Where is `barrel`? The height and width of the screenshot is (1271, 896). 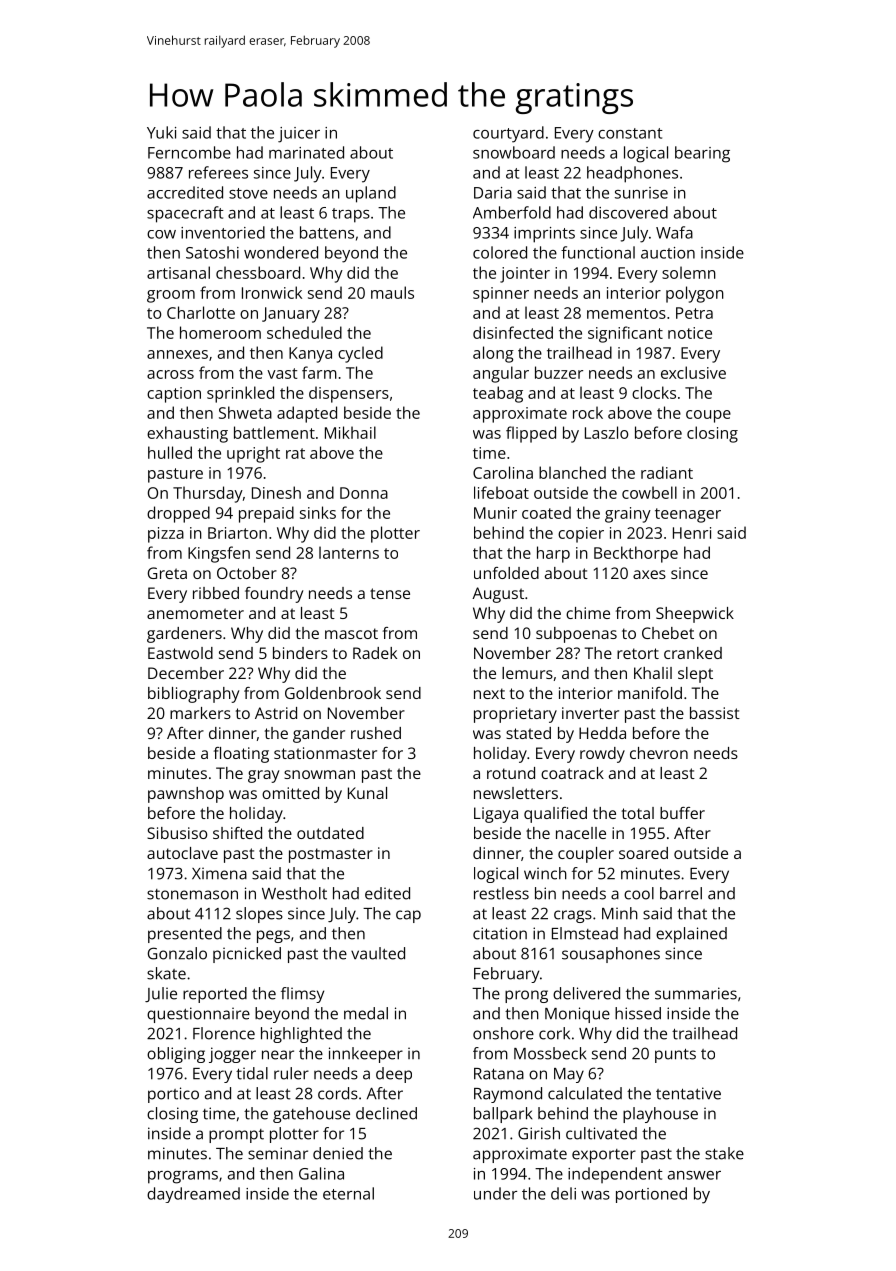
barrel is located at coordinates (681, 893).
